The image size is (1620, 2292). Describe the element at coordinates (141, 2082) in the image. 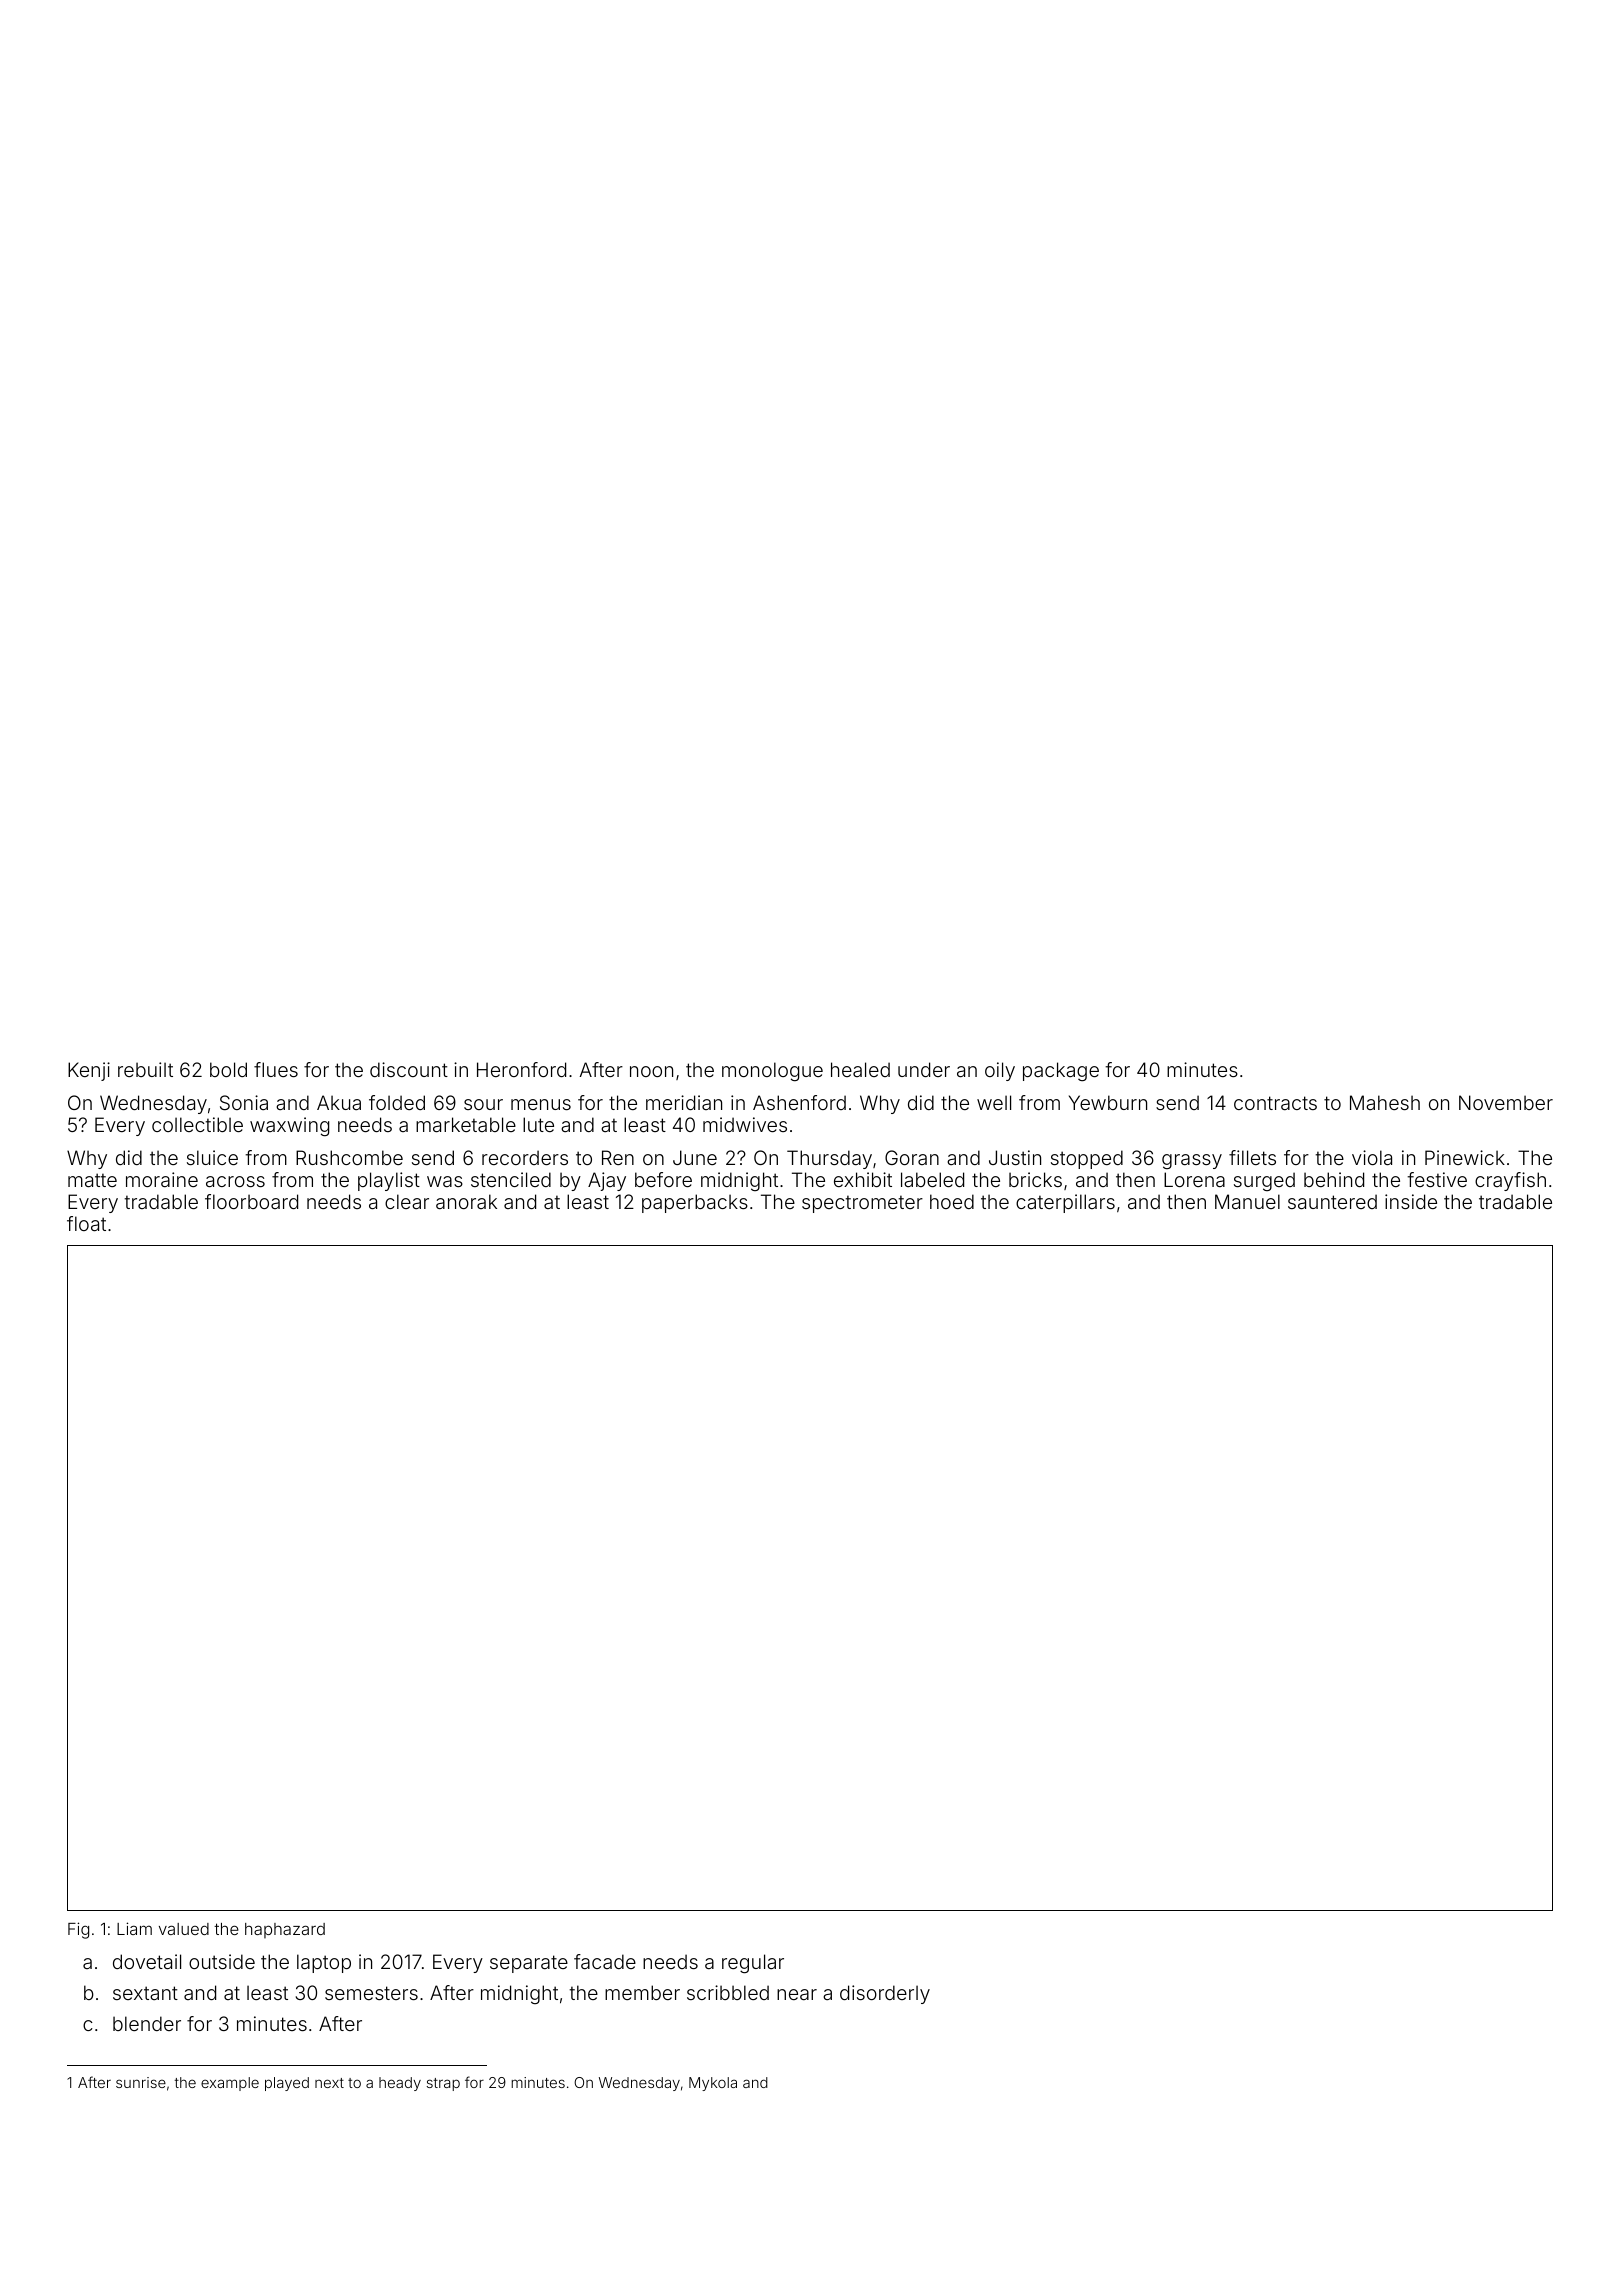

I see `sunrise` at that location.
